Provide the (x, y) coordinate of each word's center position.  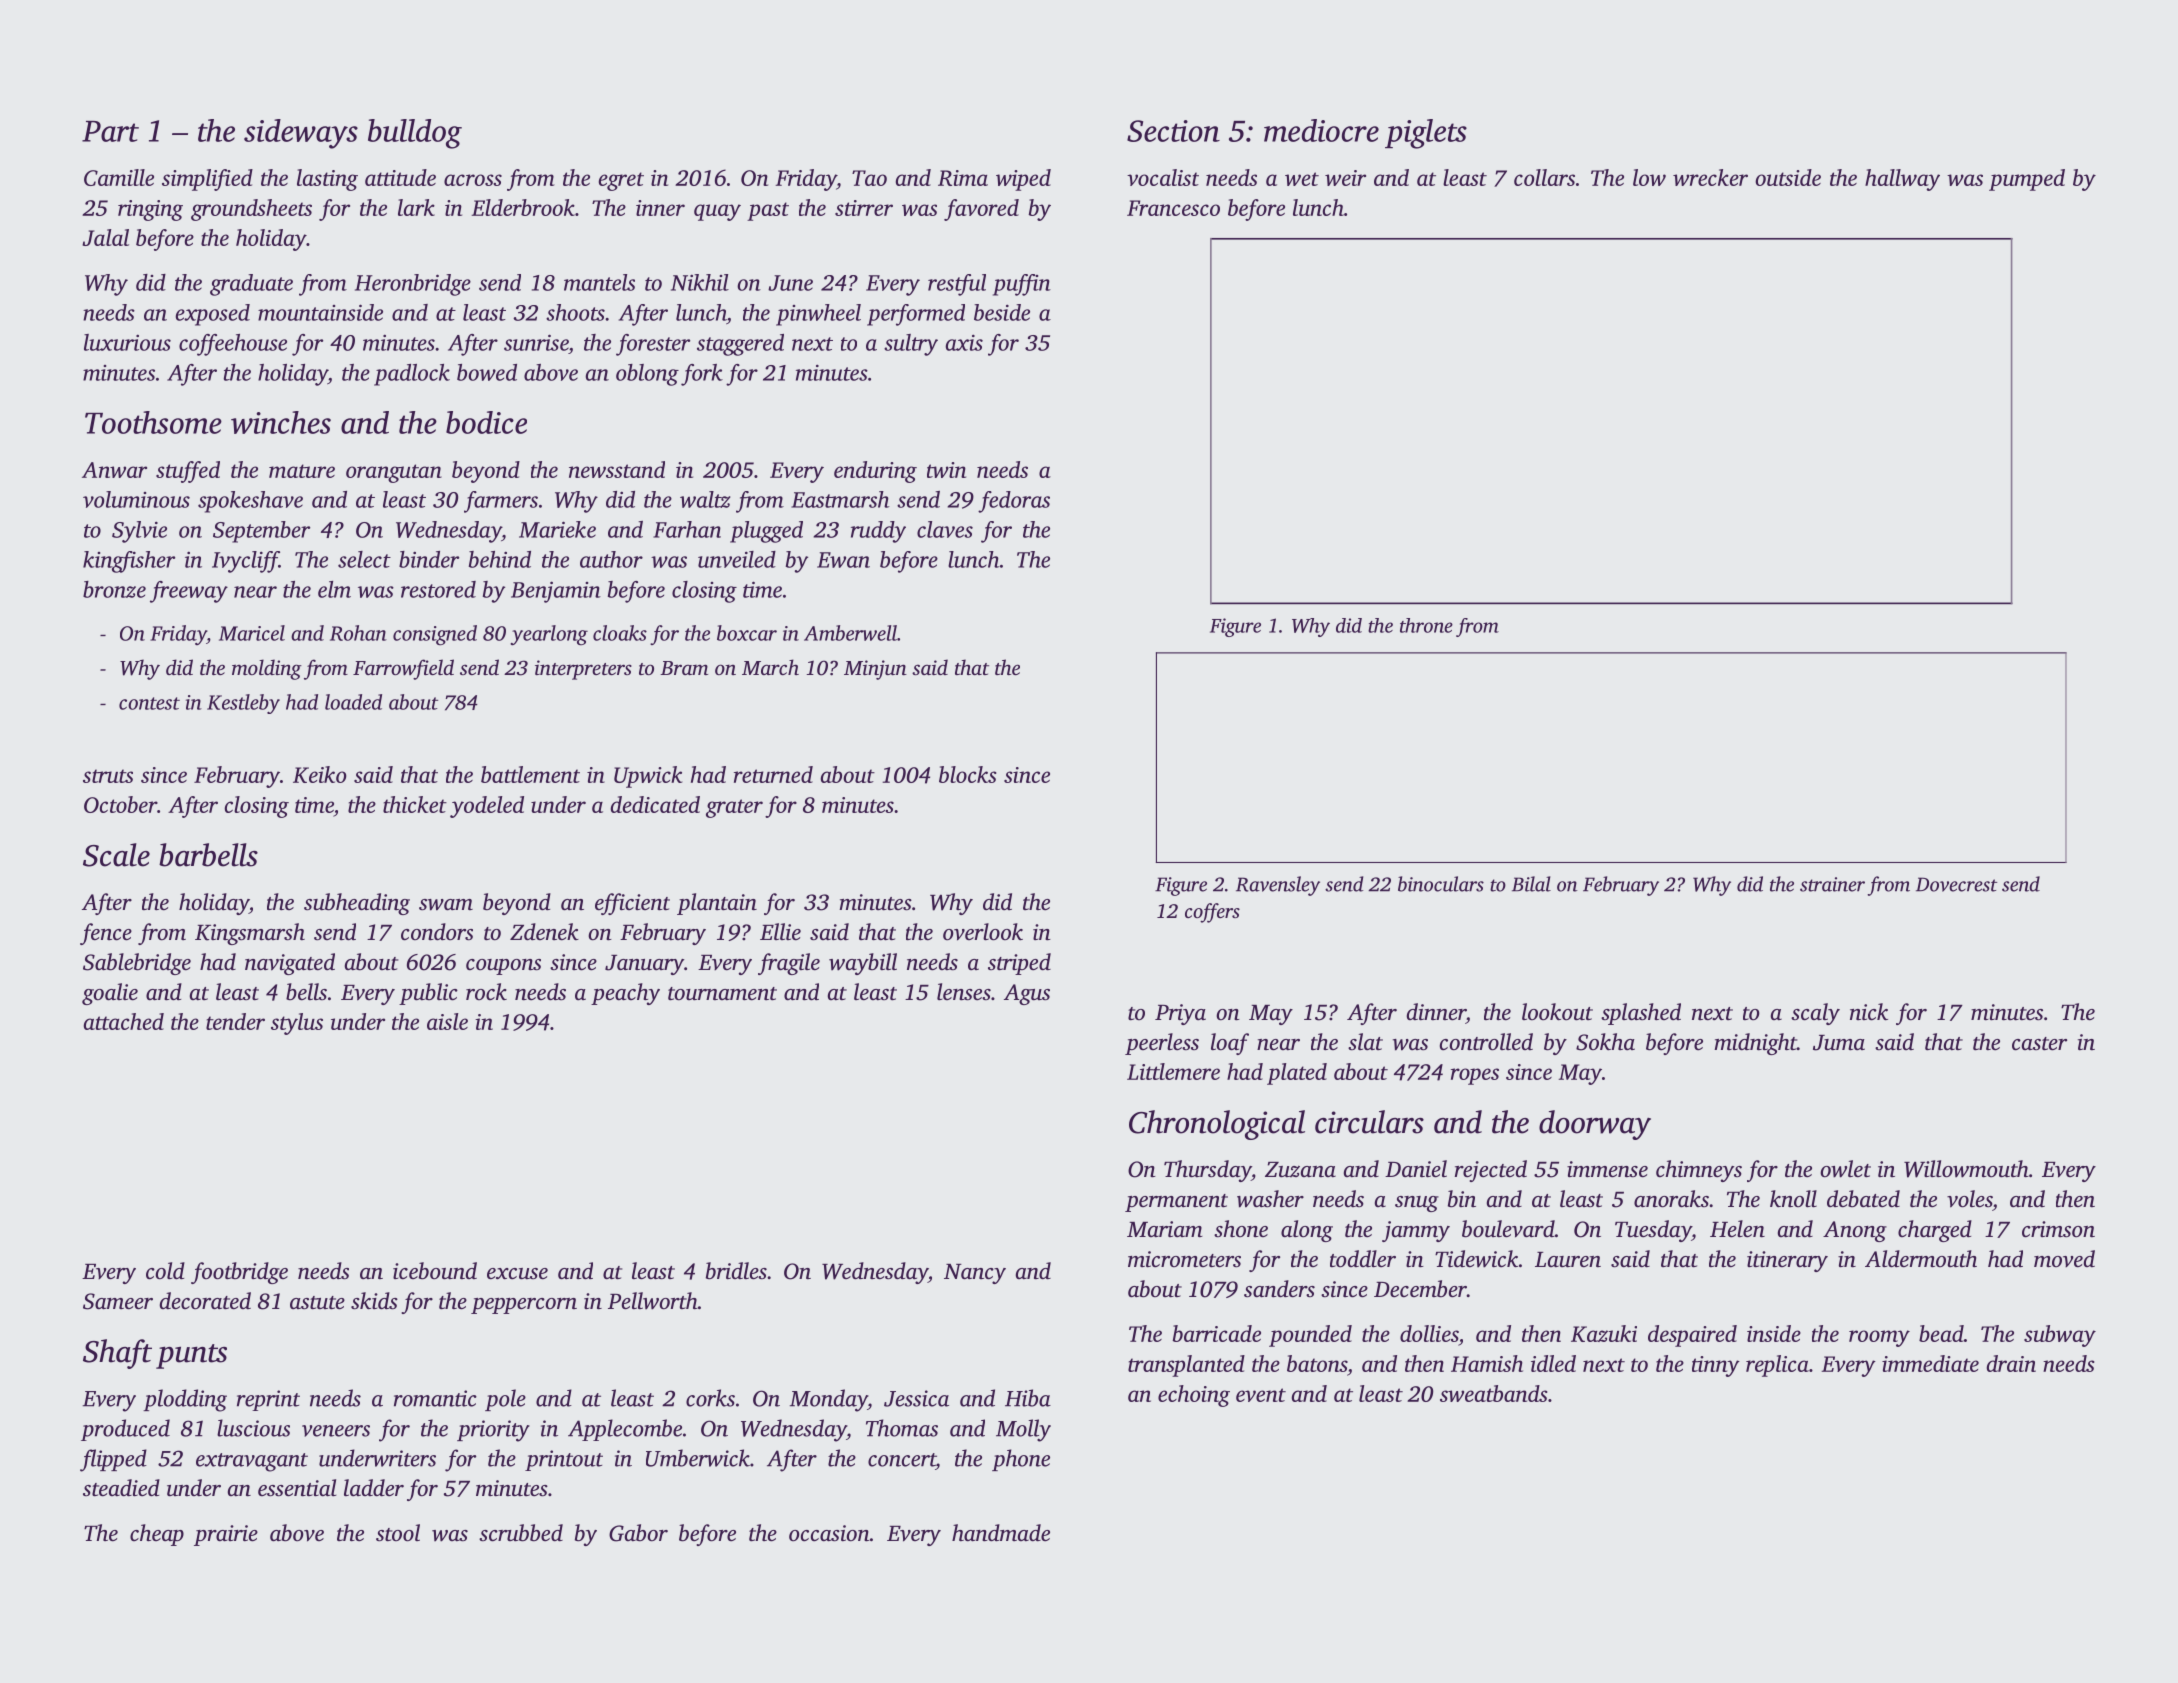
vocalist (1163, 177)
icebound (435, 1271)
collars (1544, 177)
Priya (1180, 1014)
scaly (1815, 1014)
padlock (412, 375)
